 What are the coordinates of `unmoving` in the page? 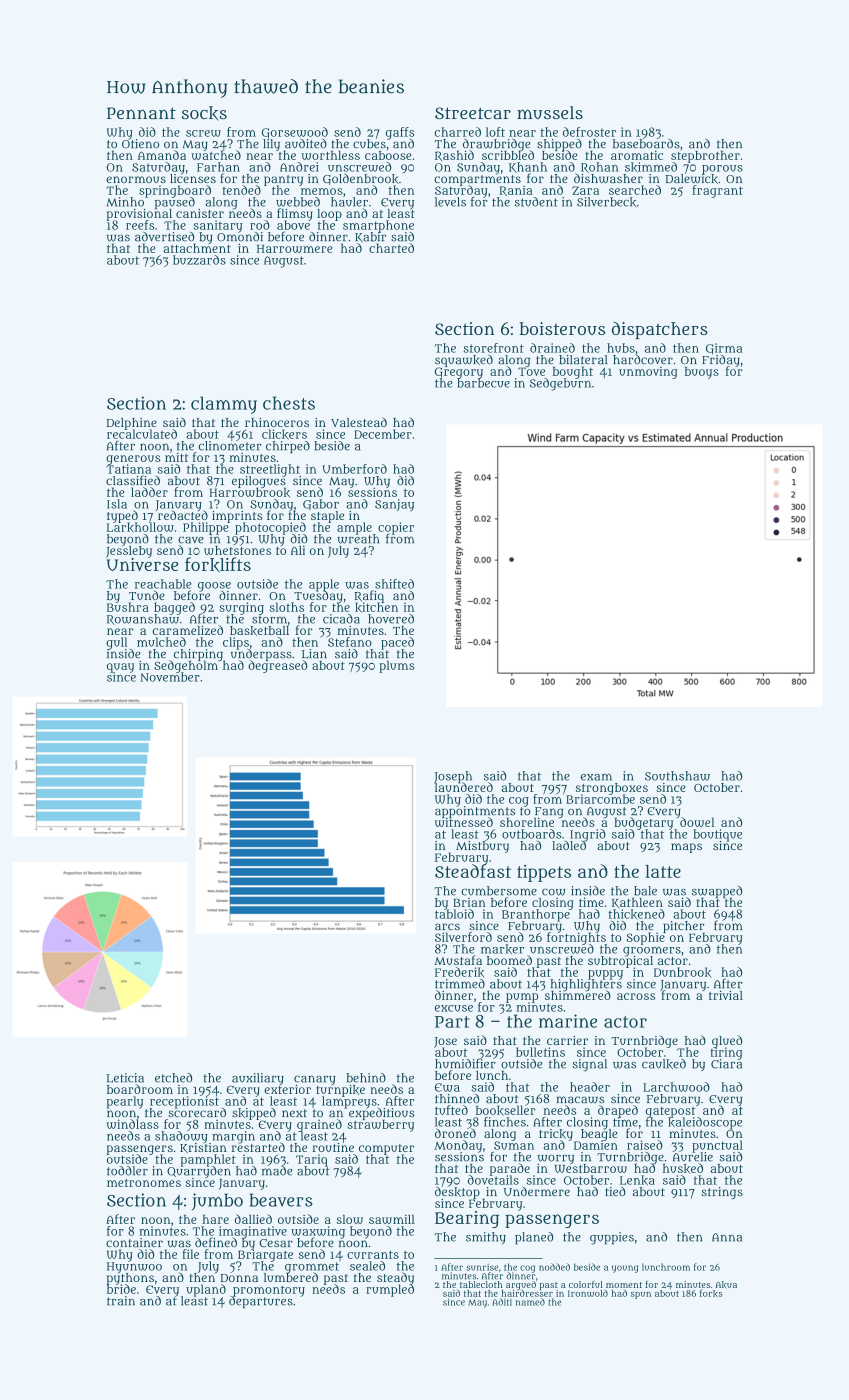 It's located at (648, 372).
